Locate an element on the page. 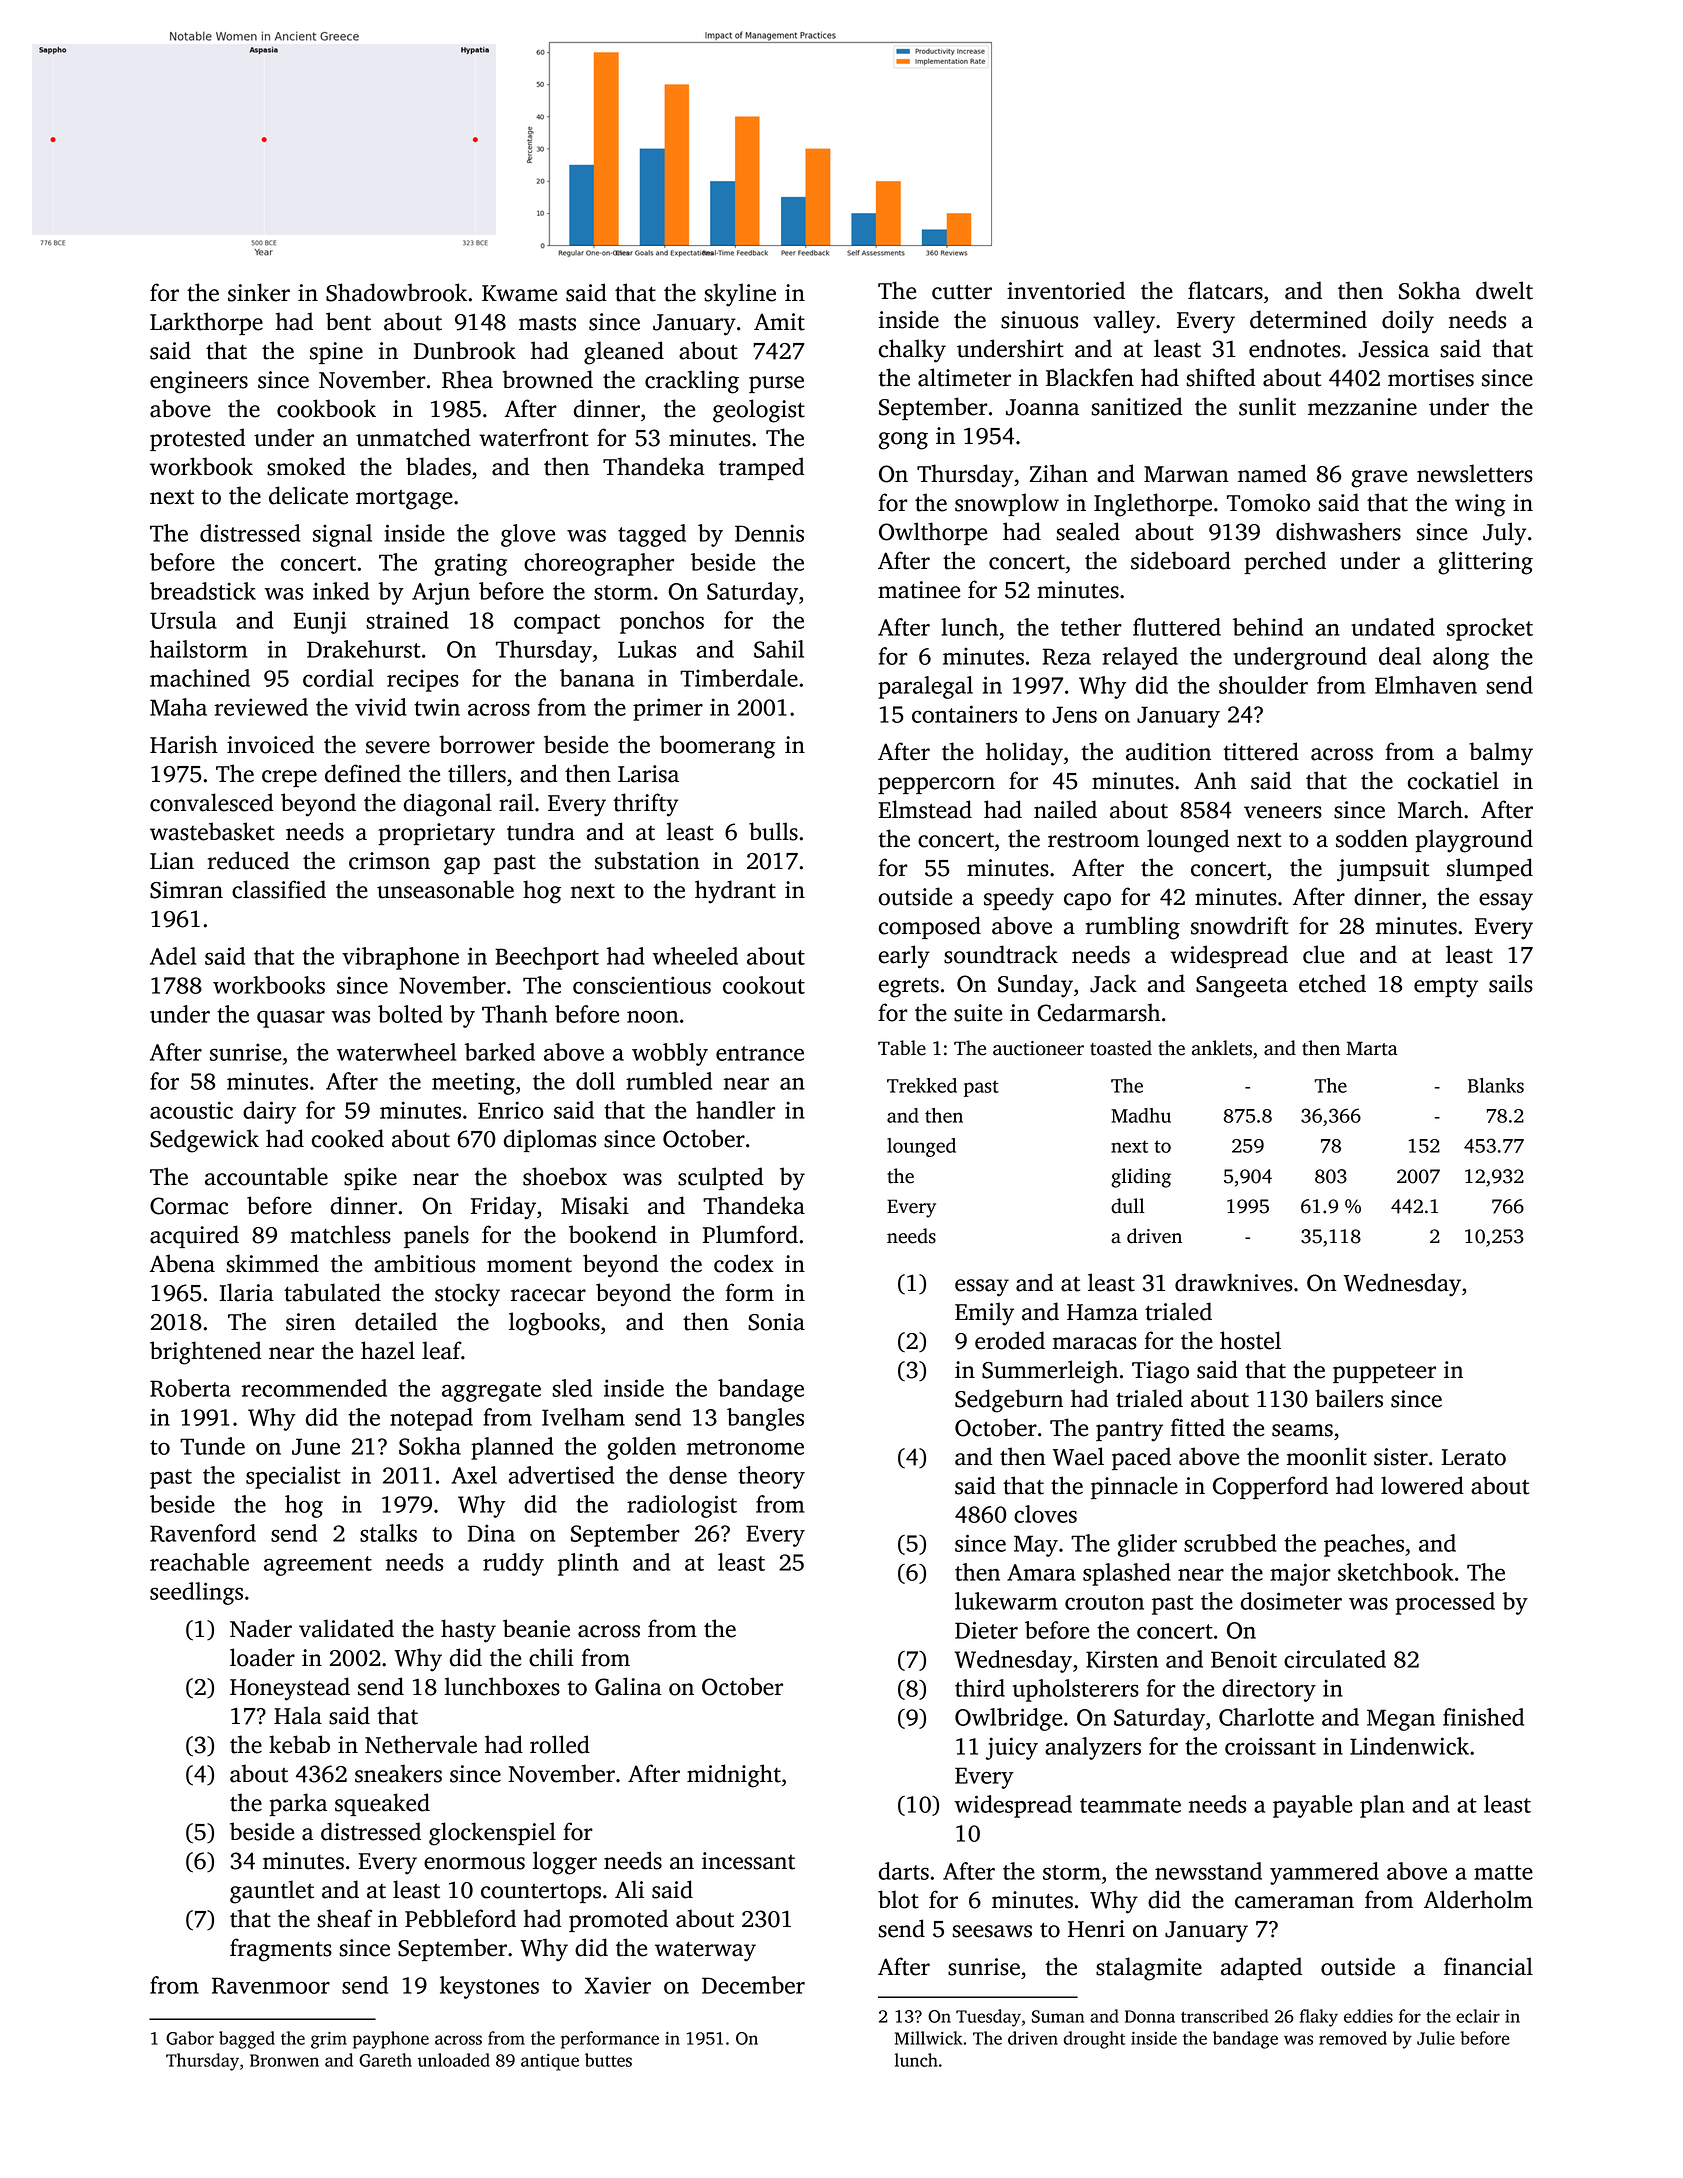 This document has height=2178, width=1683. logbooks is located at coordinates (554, 1324).
